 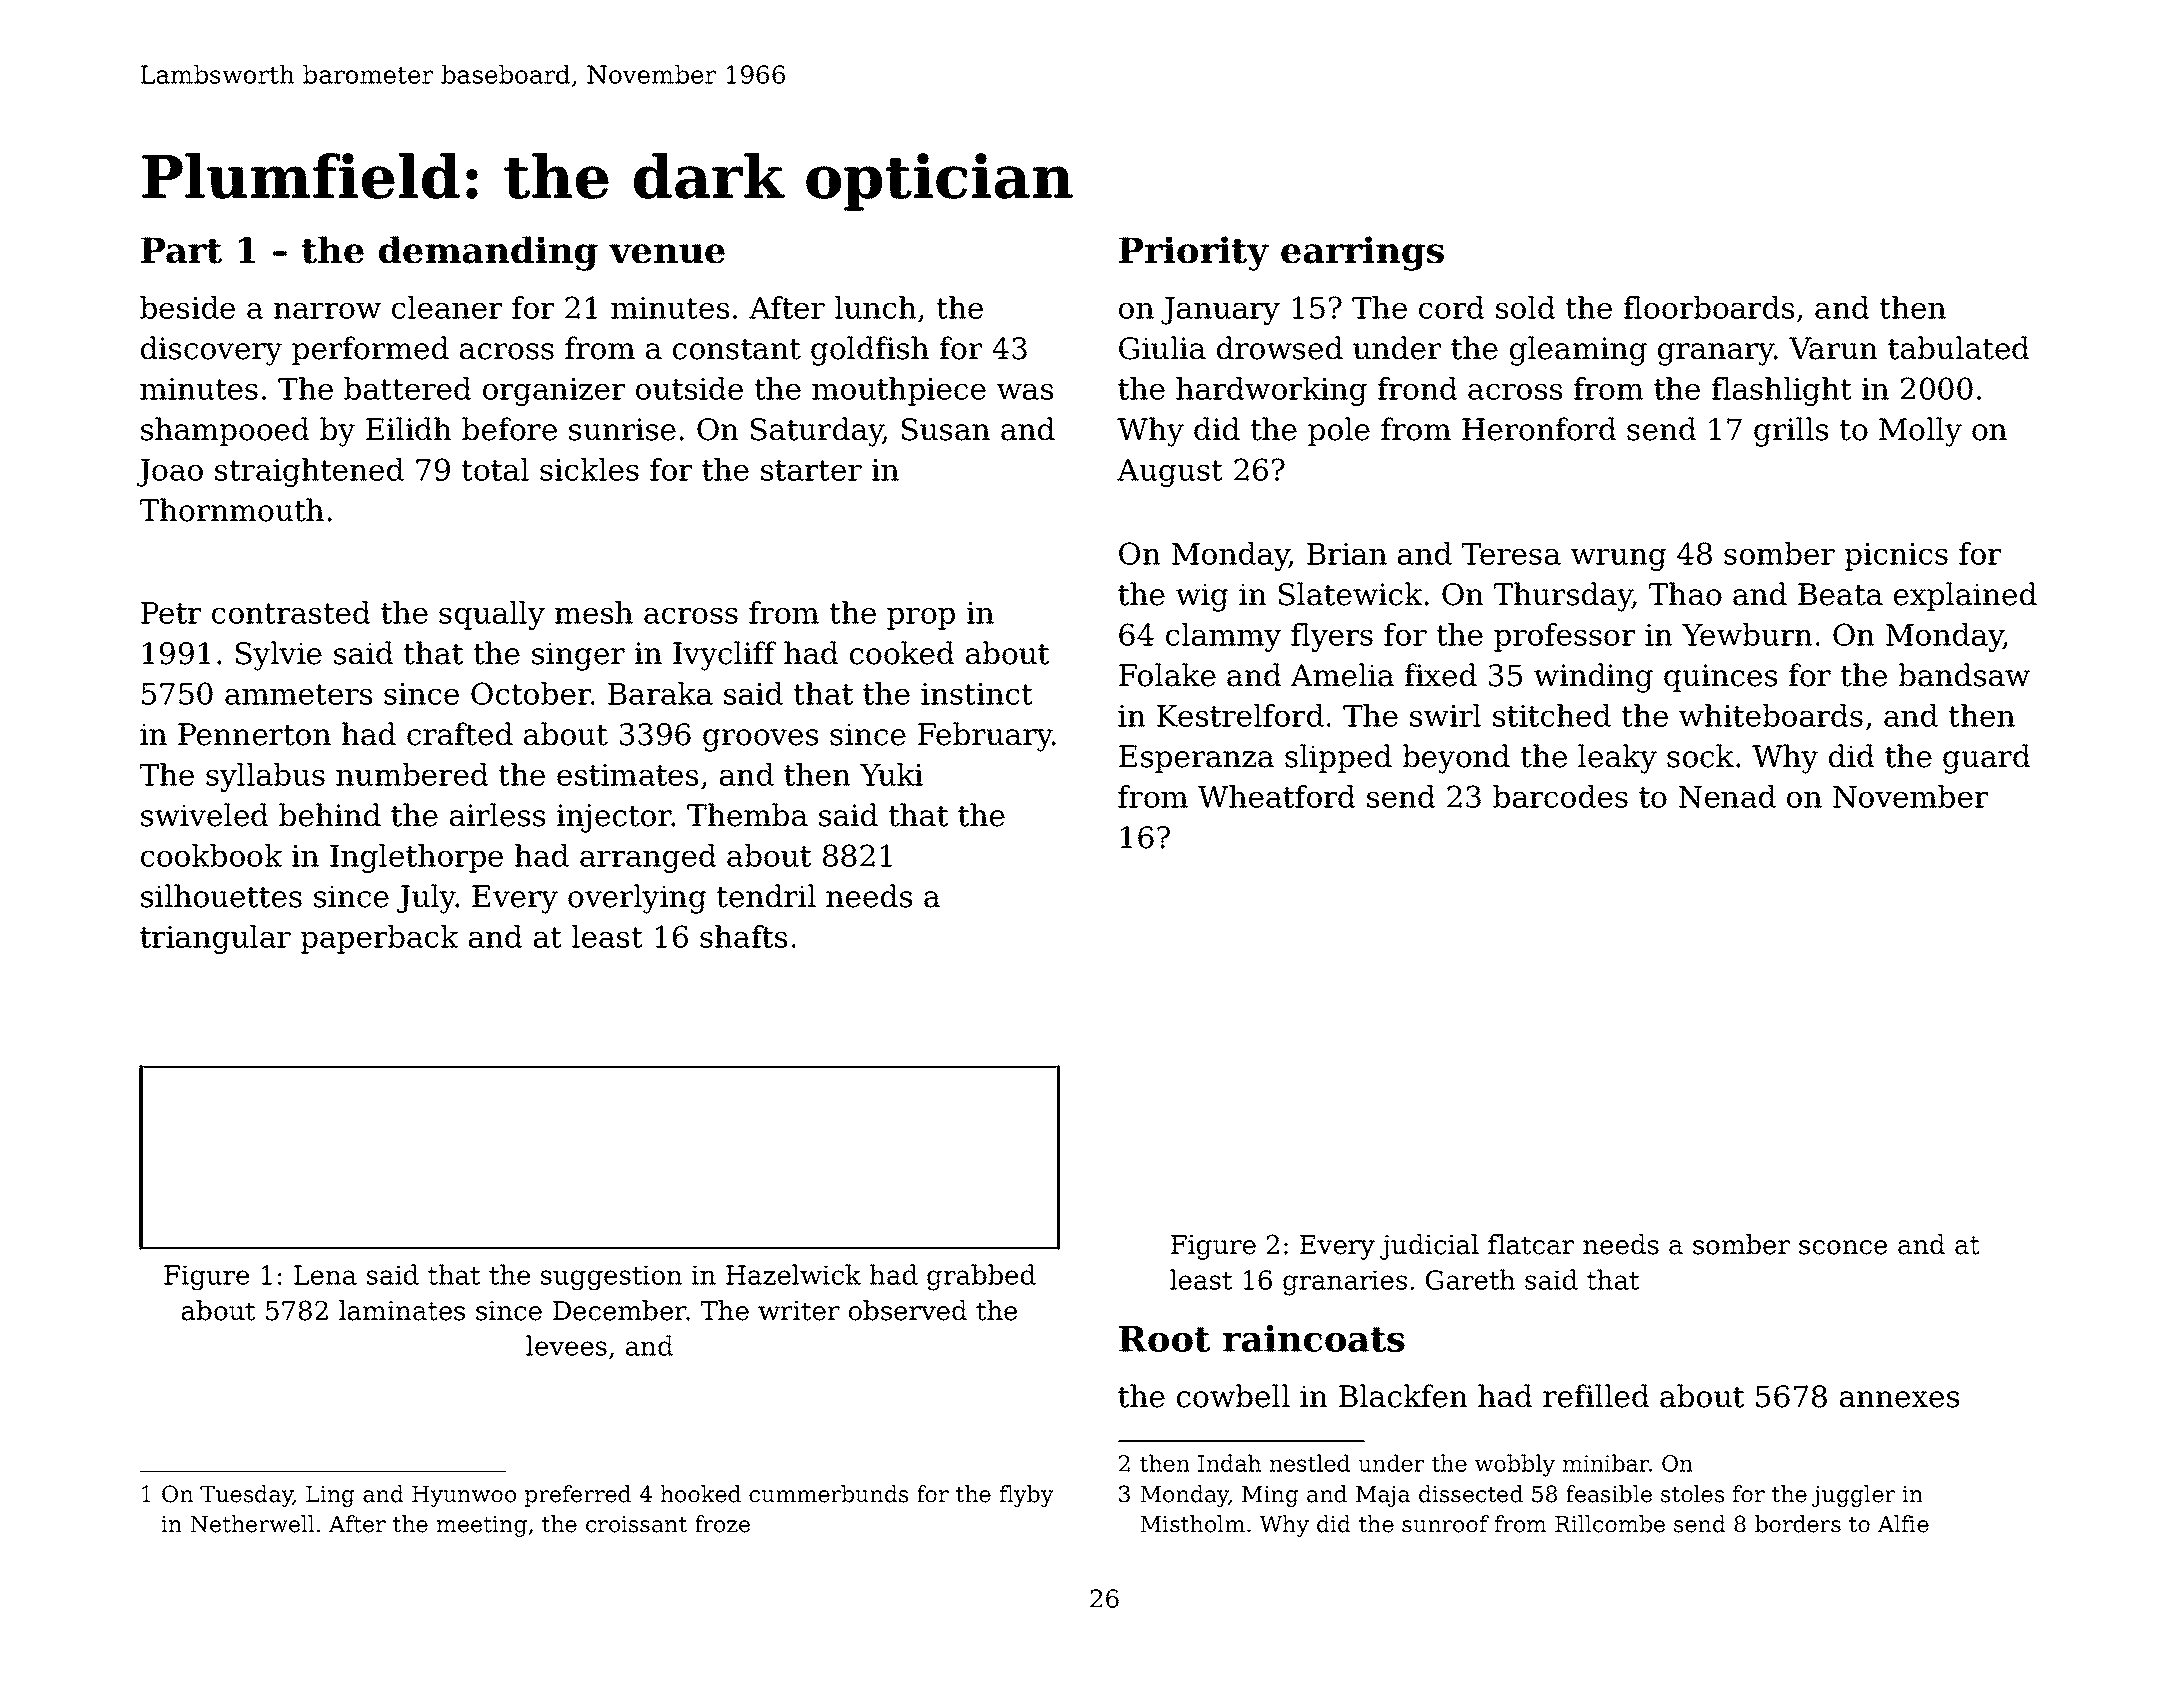 I want to click on meeting, so click(x=482, y=1526).
